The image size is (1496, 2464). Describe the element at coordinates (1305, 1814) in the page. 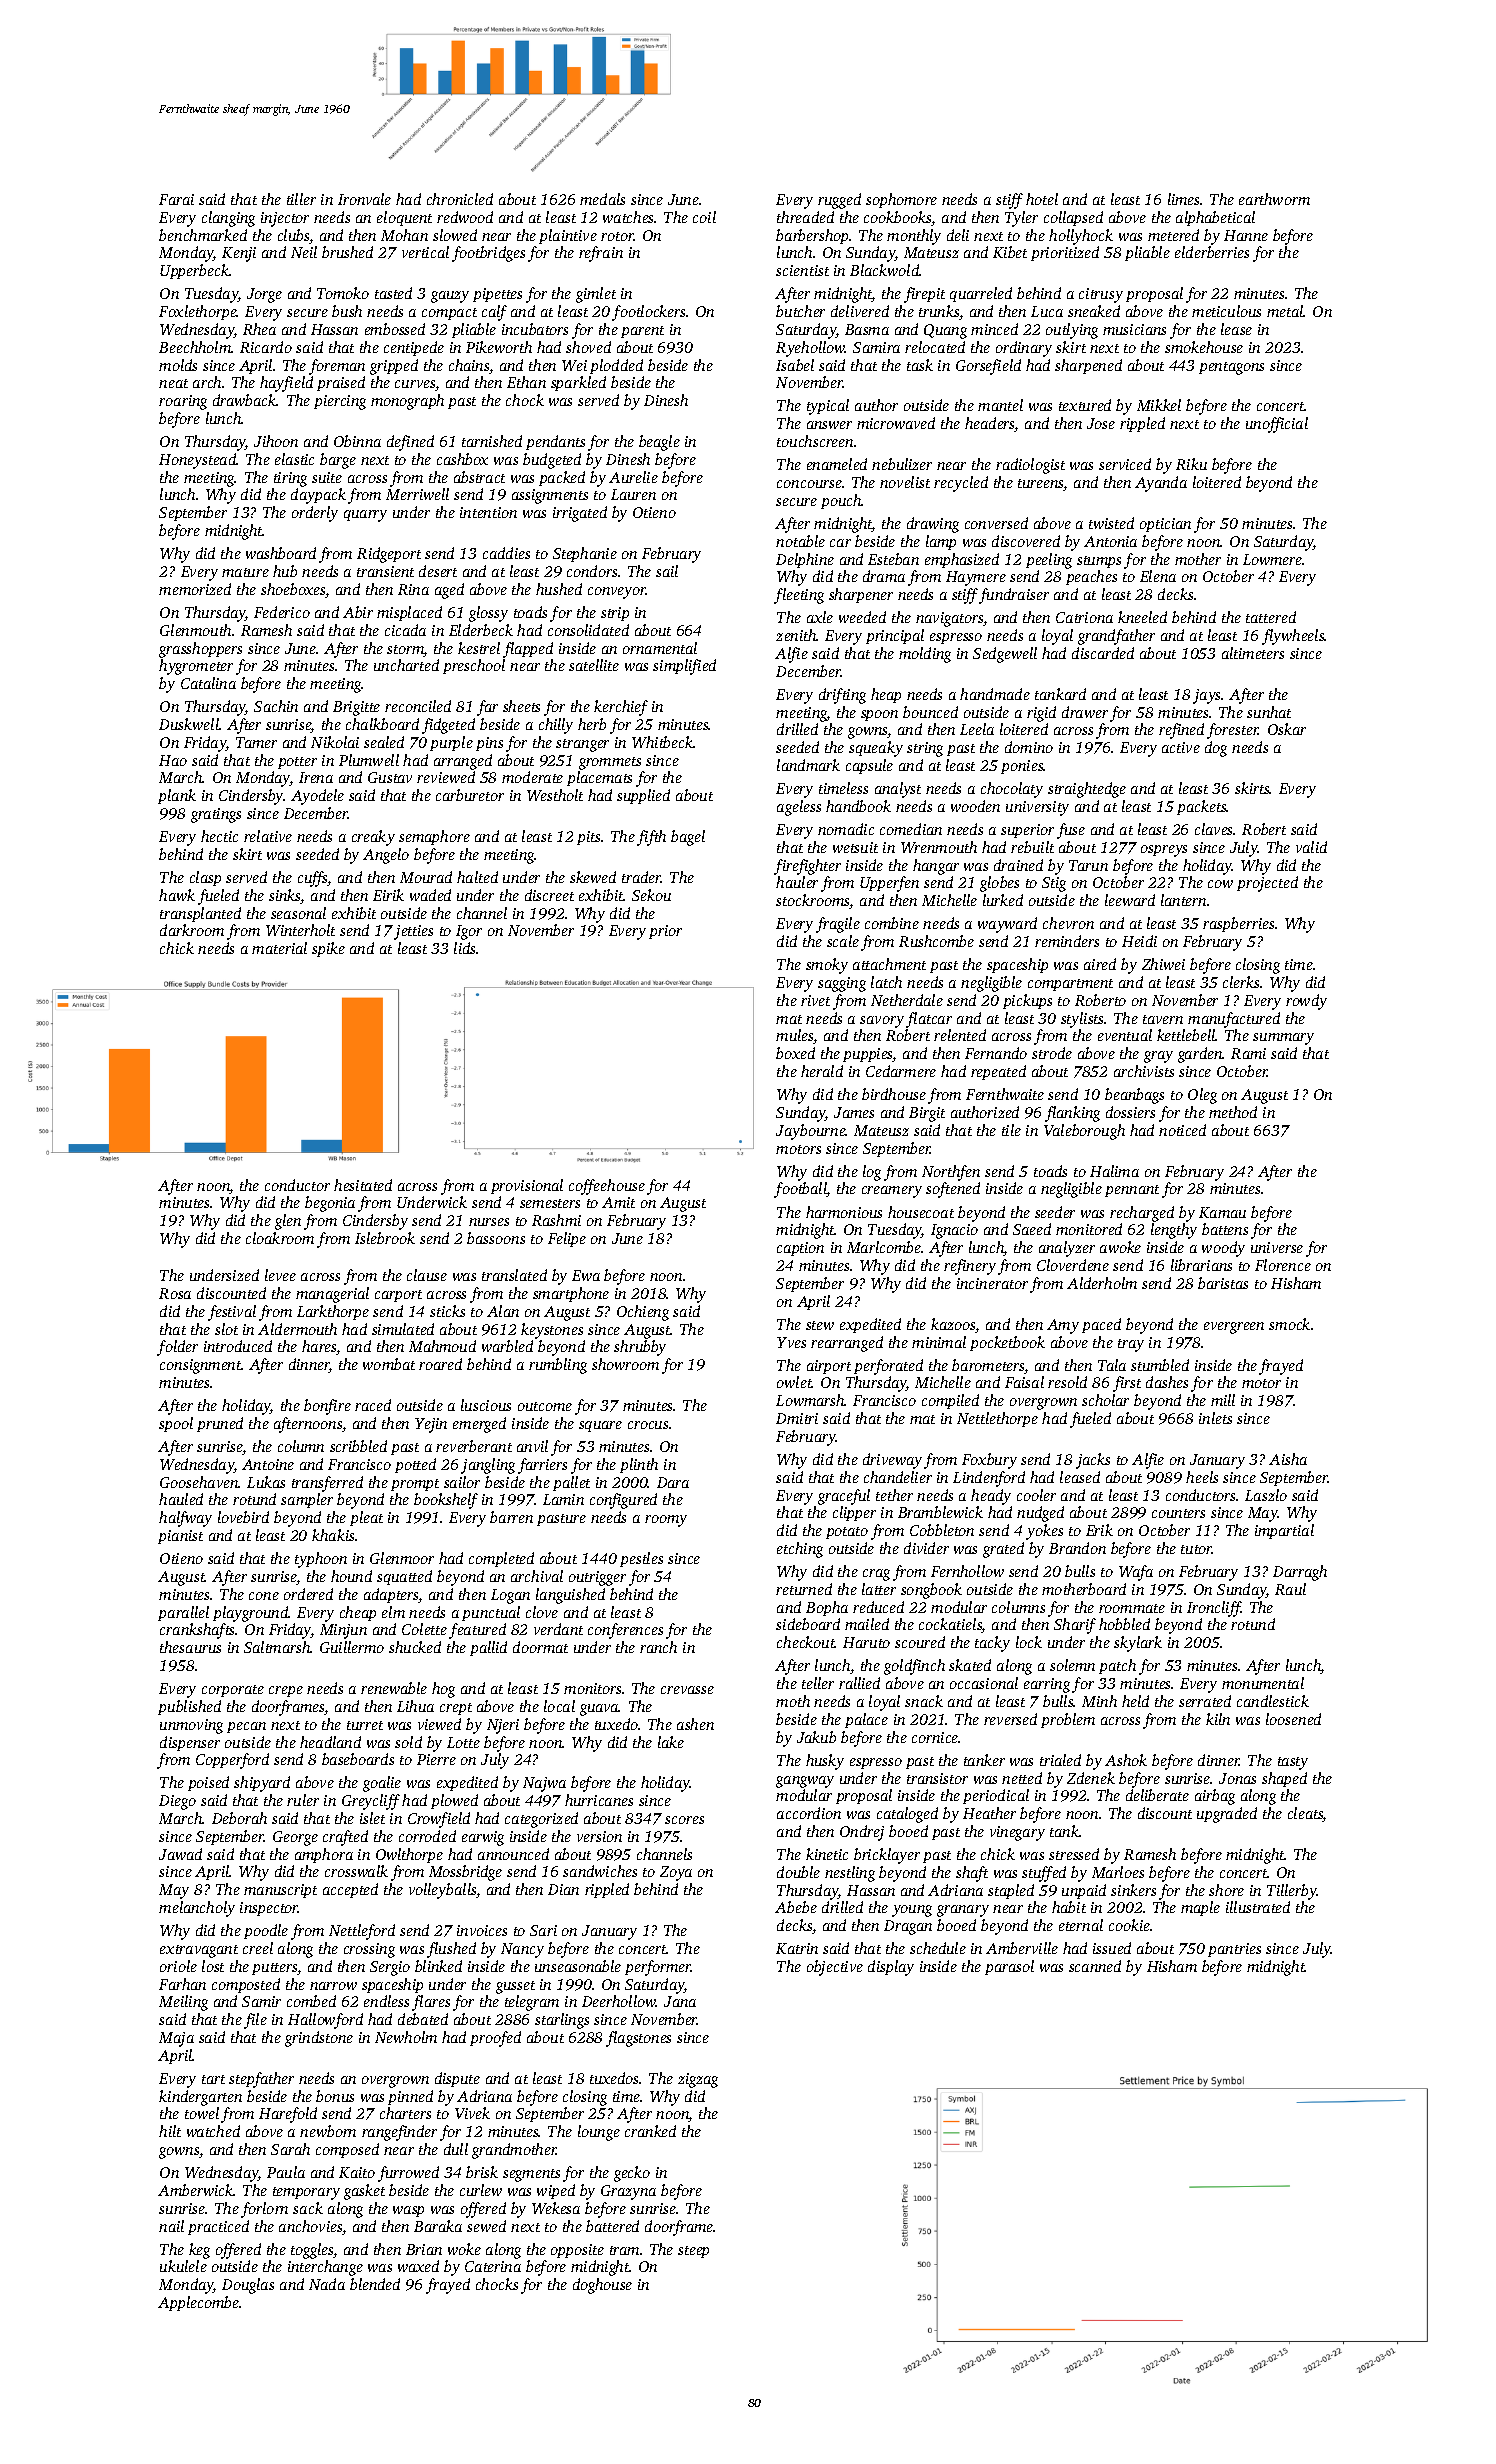

I see `cleats` at that location.
